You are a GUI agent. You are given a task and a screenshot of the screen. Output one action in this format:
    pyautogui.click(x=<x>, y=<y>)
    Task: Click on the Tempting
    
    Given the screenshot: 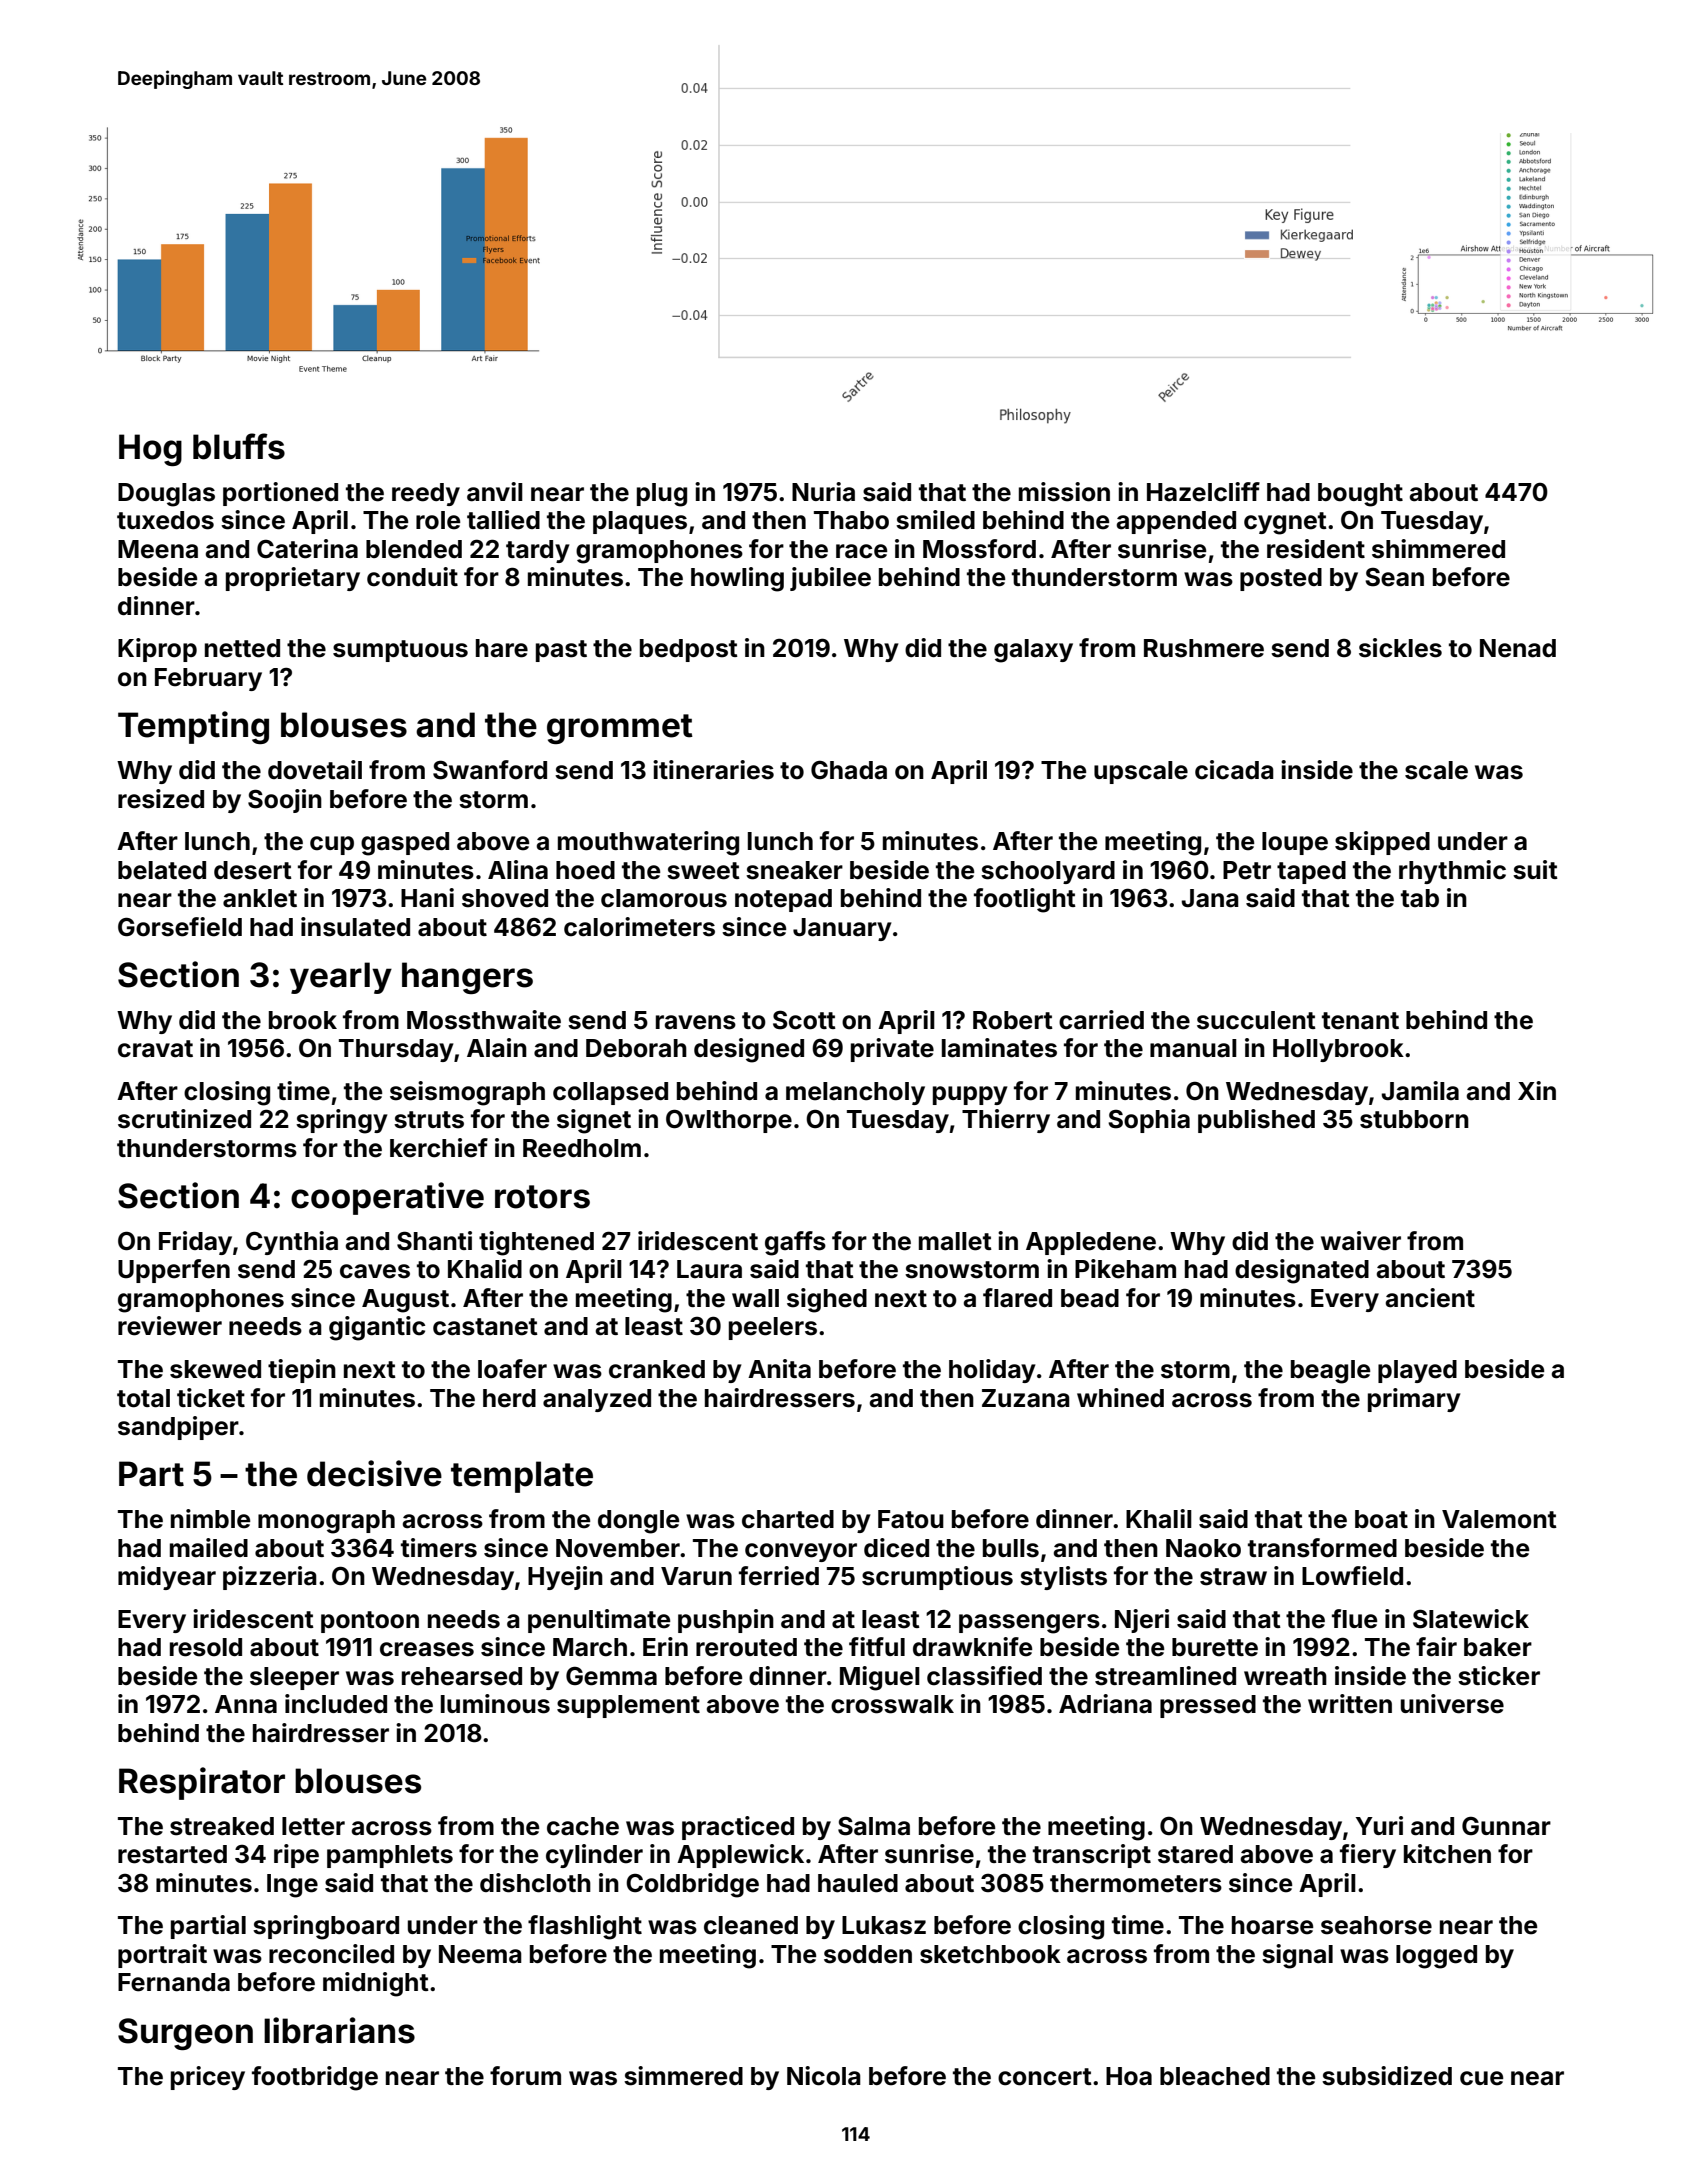 What is the action you would take?
    pyautogui.click(x=193, y=727)
